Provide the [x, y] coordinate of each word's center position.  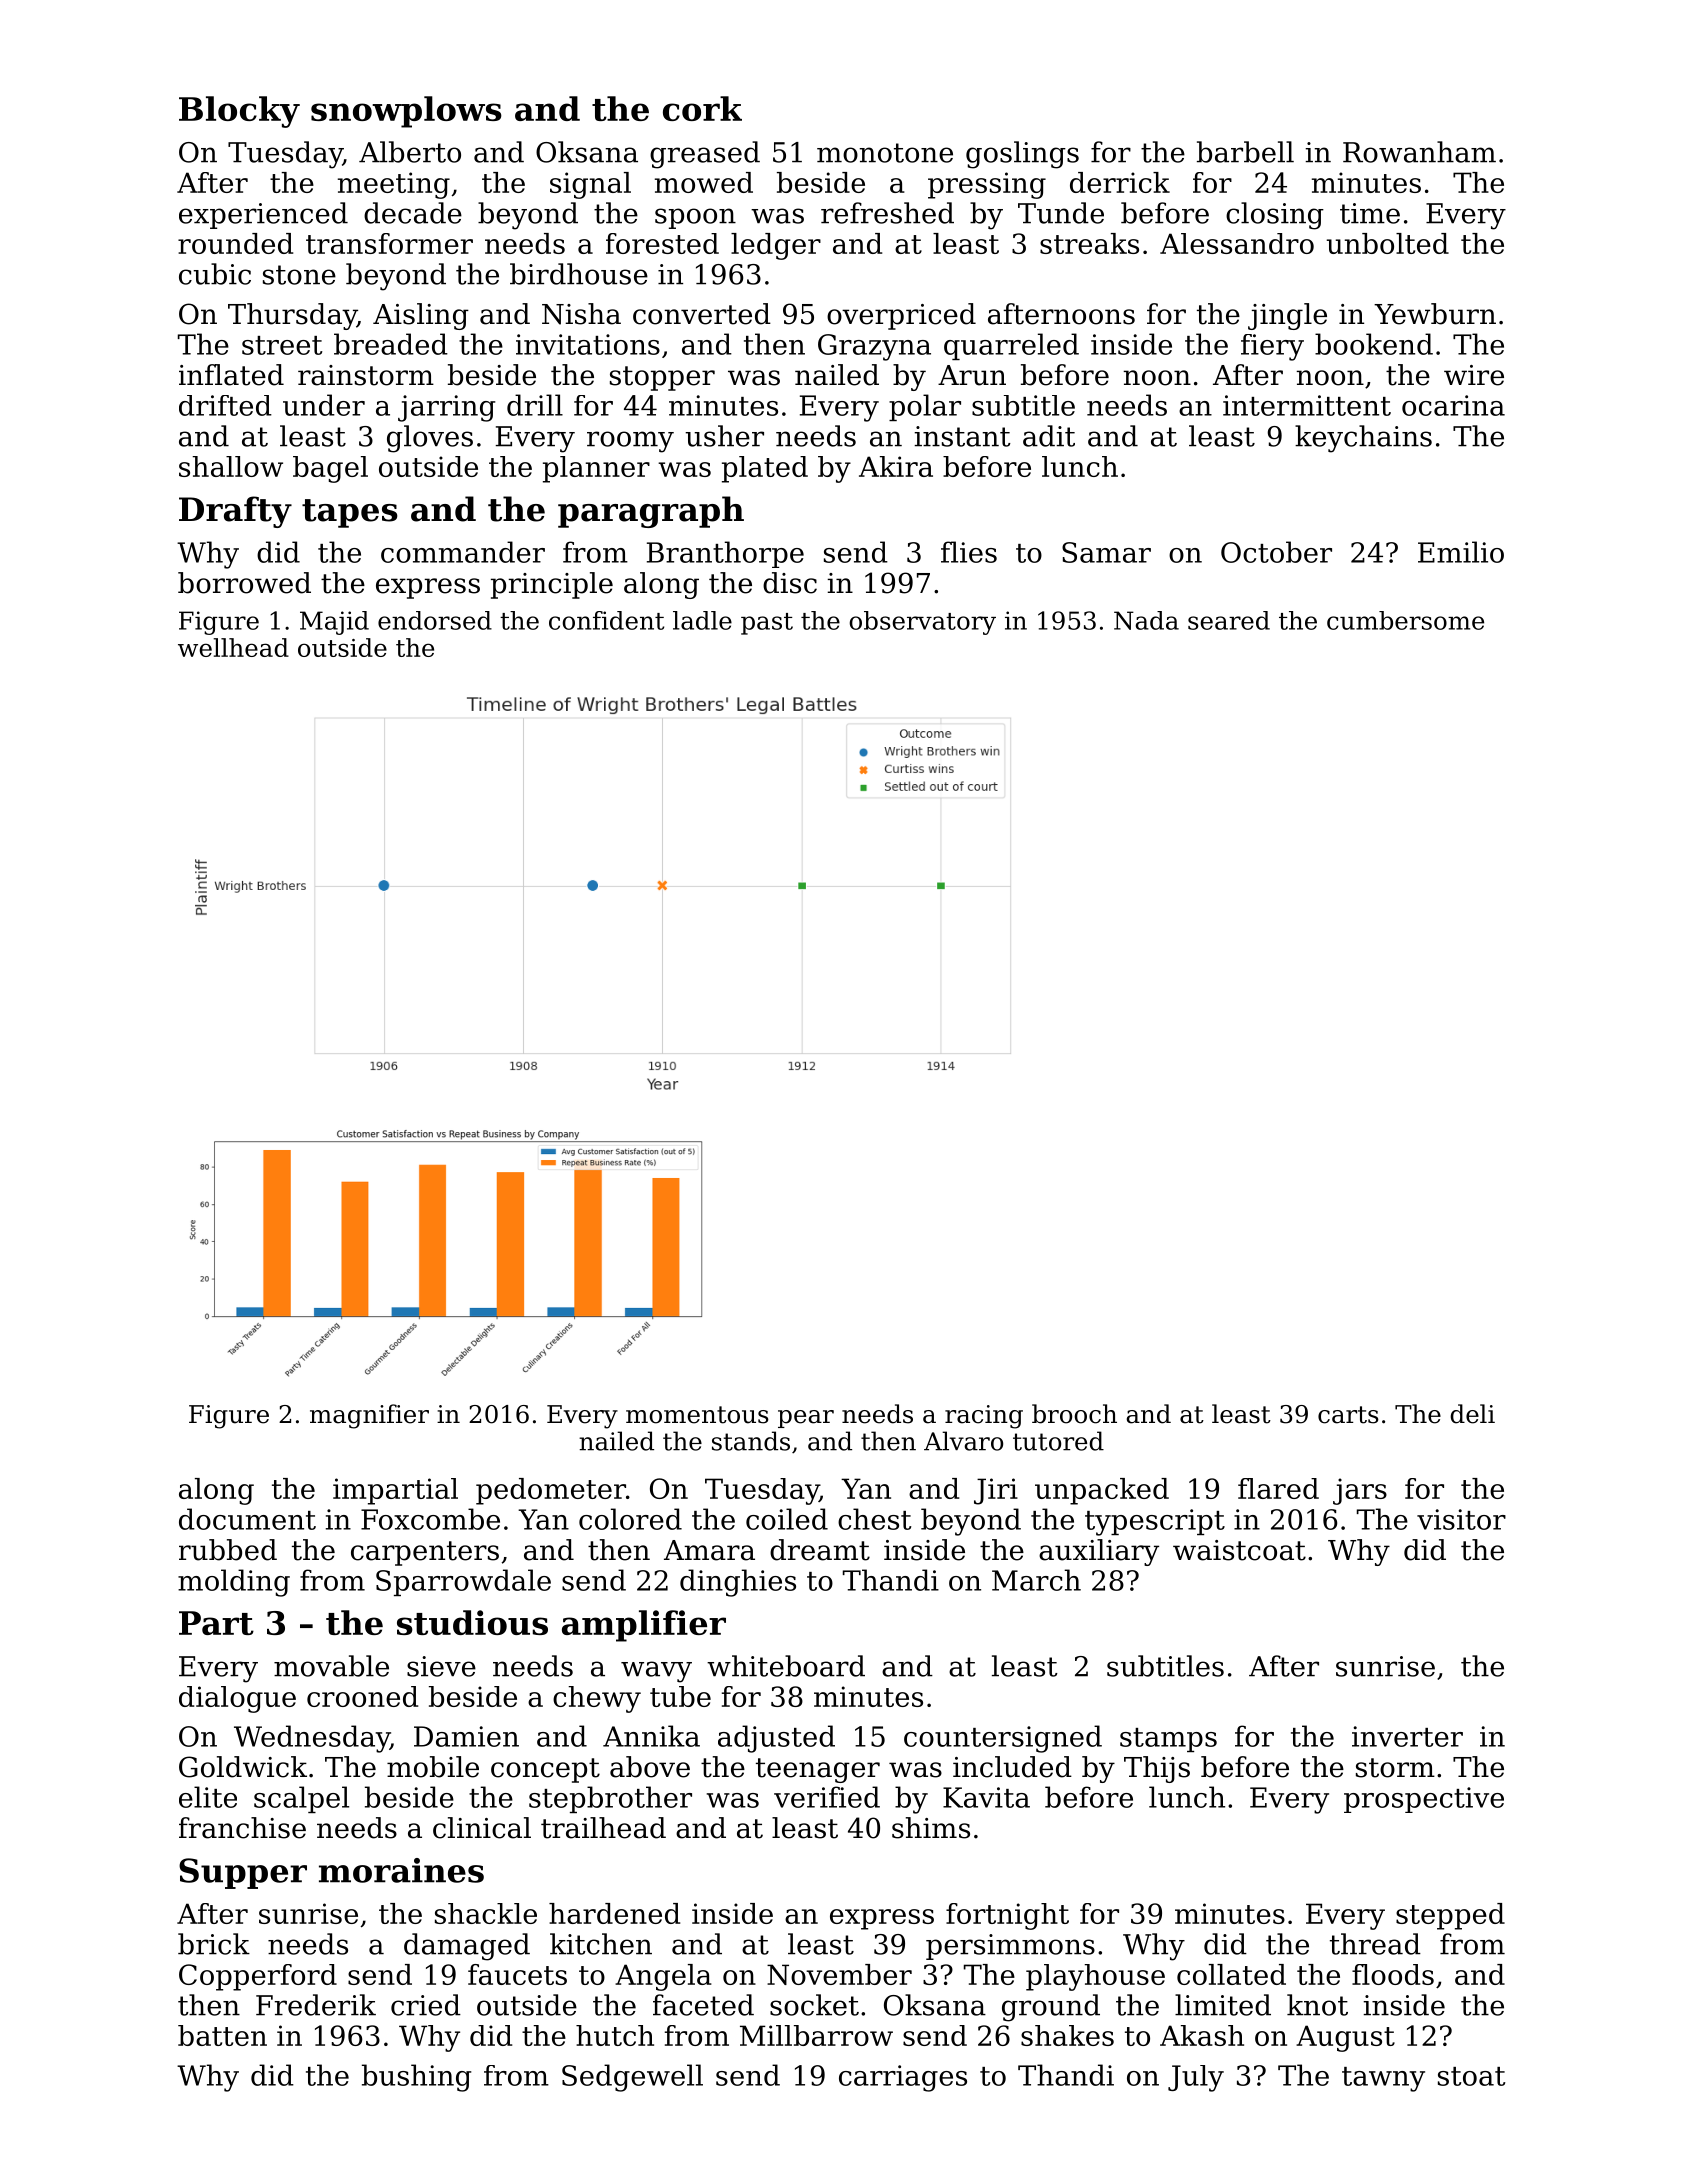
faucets [517, 1974]
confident [606, 620]
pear [806, 1419]
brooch [1074, 1414]
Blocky [239, 112]
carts [1348, 1415]
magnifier [369, 1416]
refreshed [887, 213]
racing [984, 1417]
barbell [1245, 152]
